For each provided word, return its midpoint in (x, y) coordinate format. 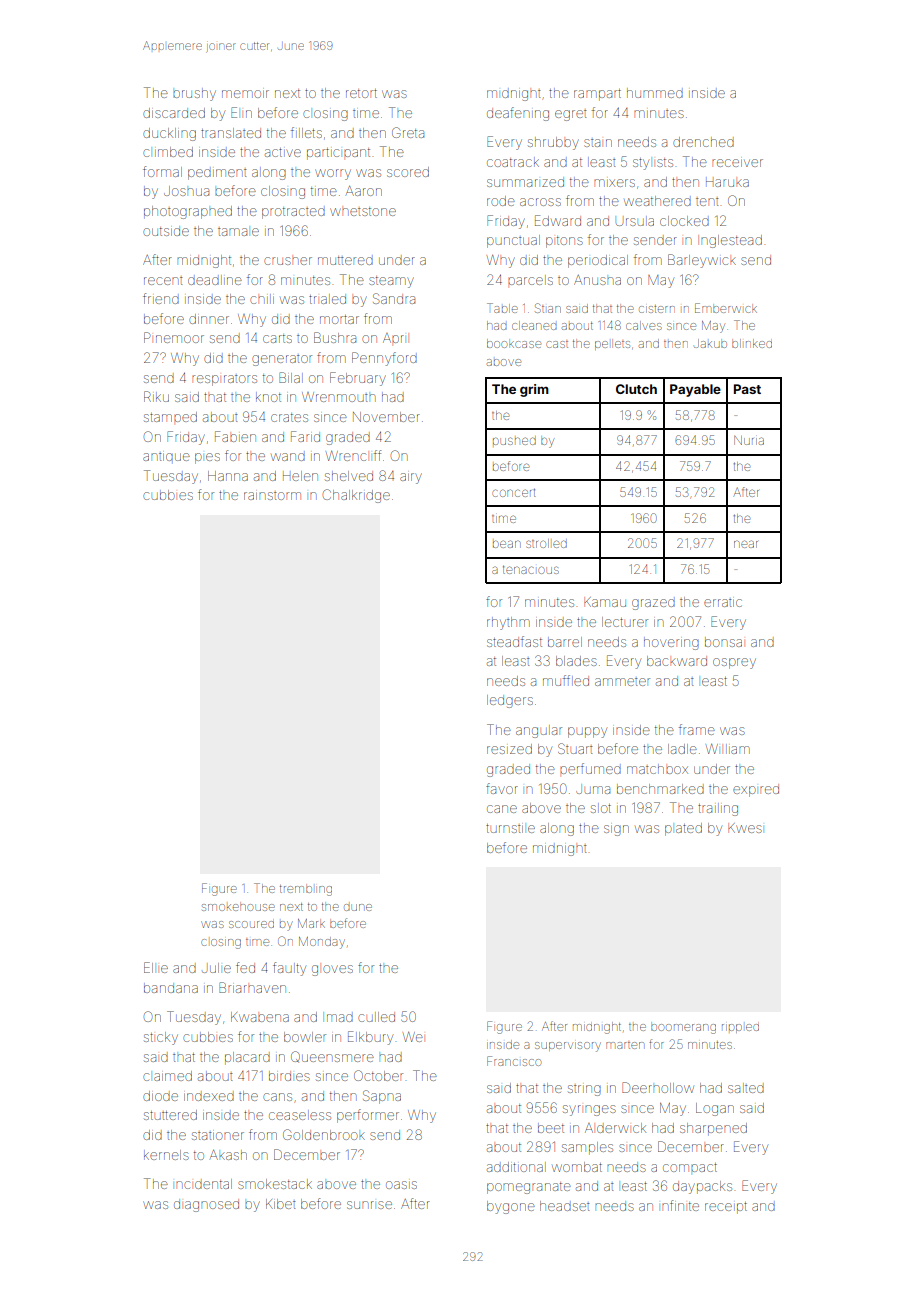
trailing (718, 810)
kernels (166, 1155)
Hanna (228, 476)
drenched (703, 142)
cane (502, 809)
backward (677, 661)
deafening (518, 114)
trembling (306, 890)
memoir (245, 94)
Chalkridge (356, 496)
